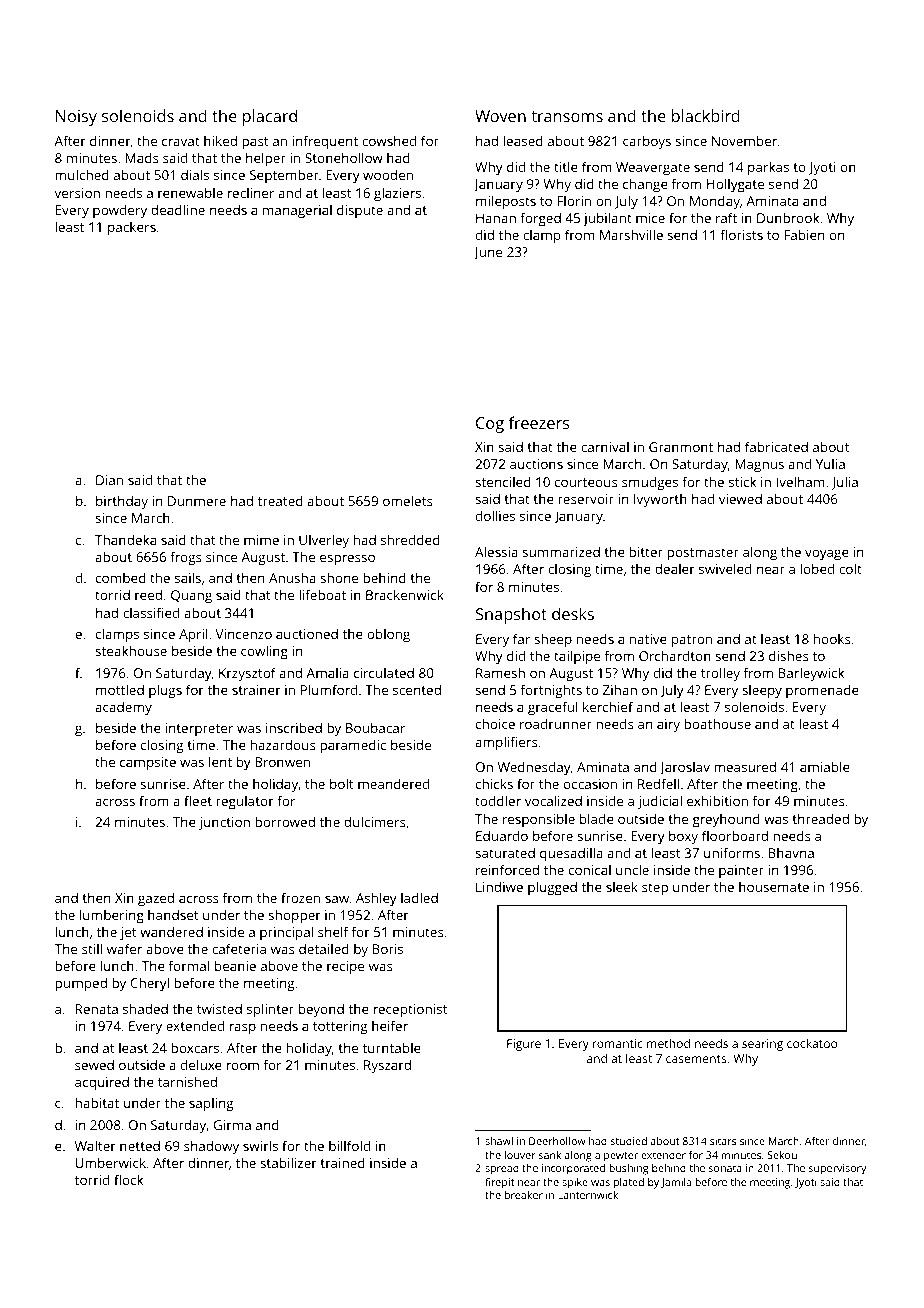  Describe the element at coordinates (97, 1009) in the screenshot. I see `Renata` at that location.
